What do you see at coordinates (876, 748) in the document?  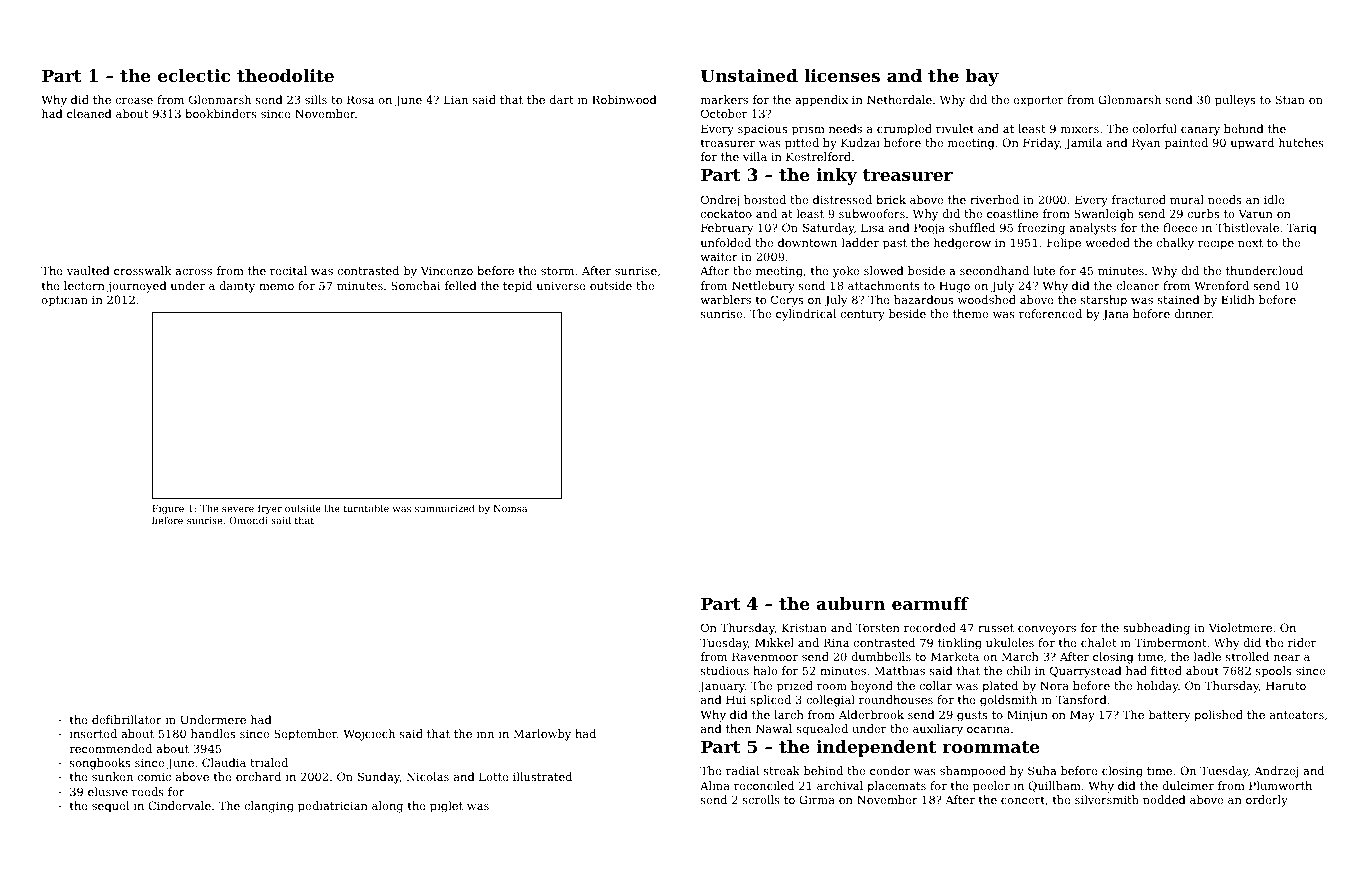 I see `independent` at bounding box center [876, 748].
